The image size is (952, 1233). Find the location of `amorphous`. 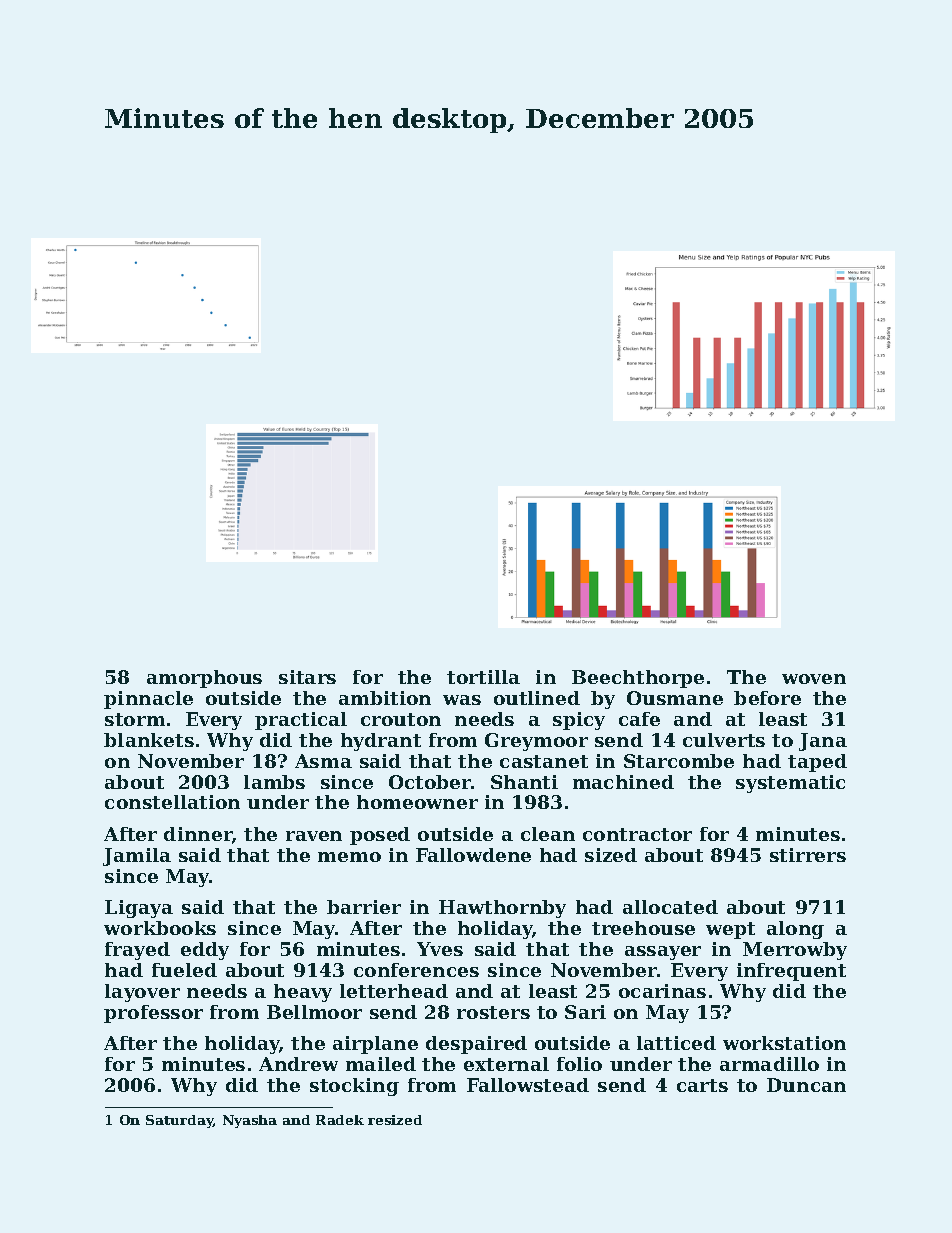

amorphous is located at coordinates (204, 679).
